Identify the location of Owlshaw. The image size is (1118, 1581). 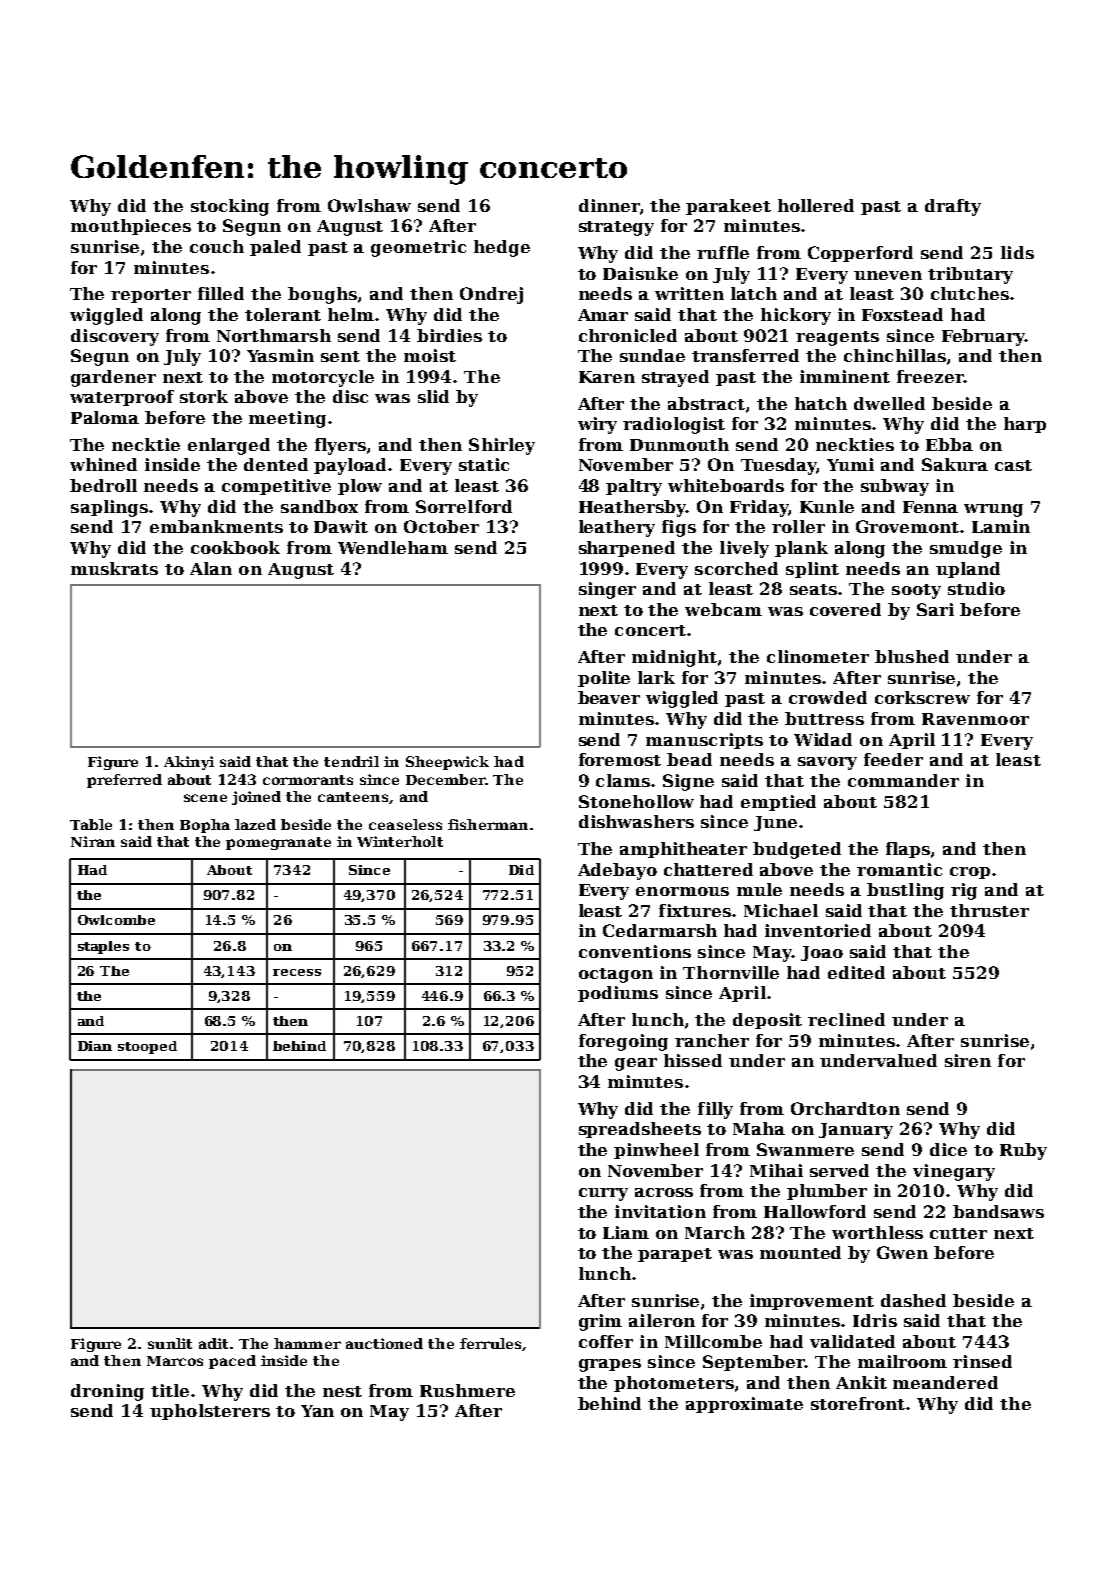
(369, 205).
